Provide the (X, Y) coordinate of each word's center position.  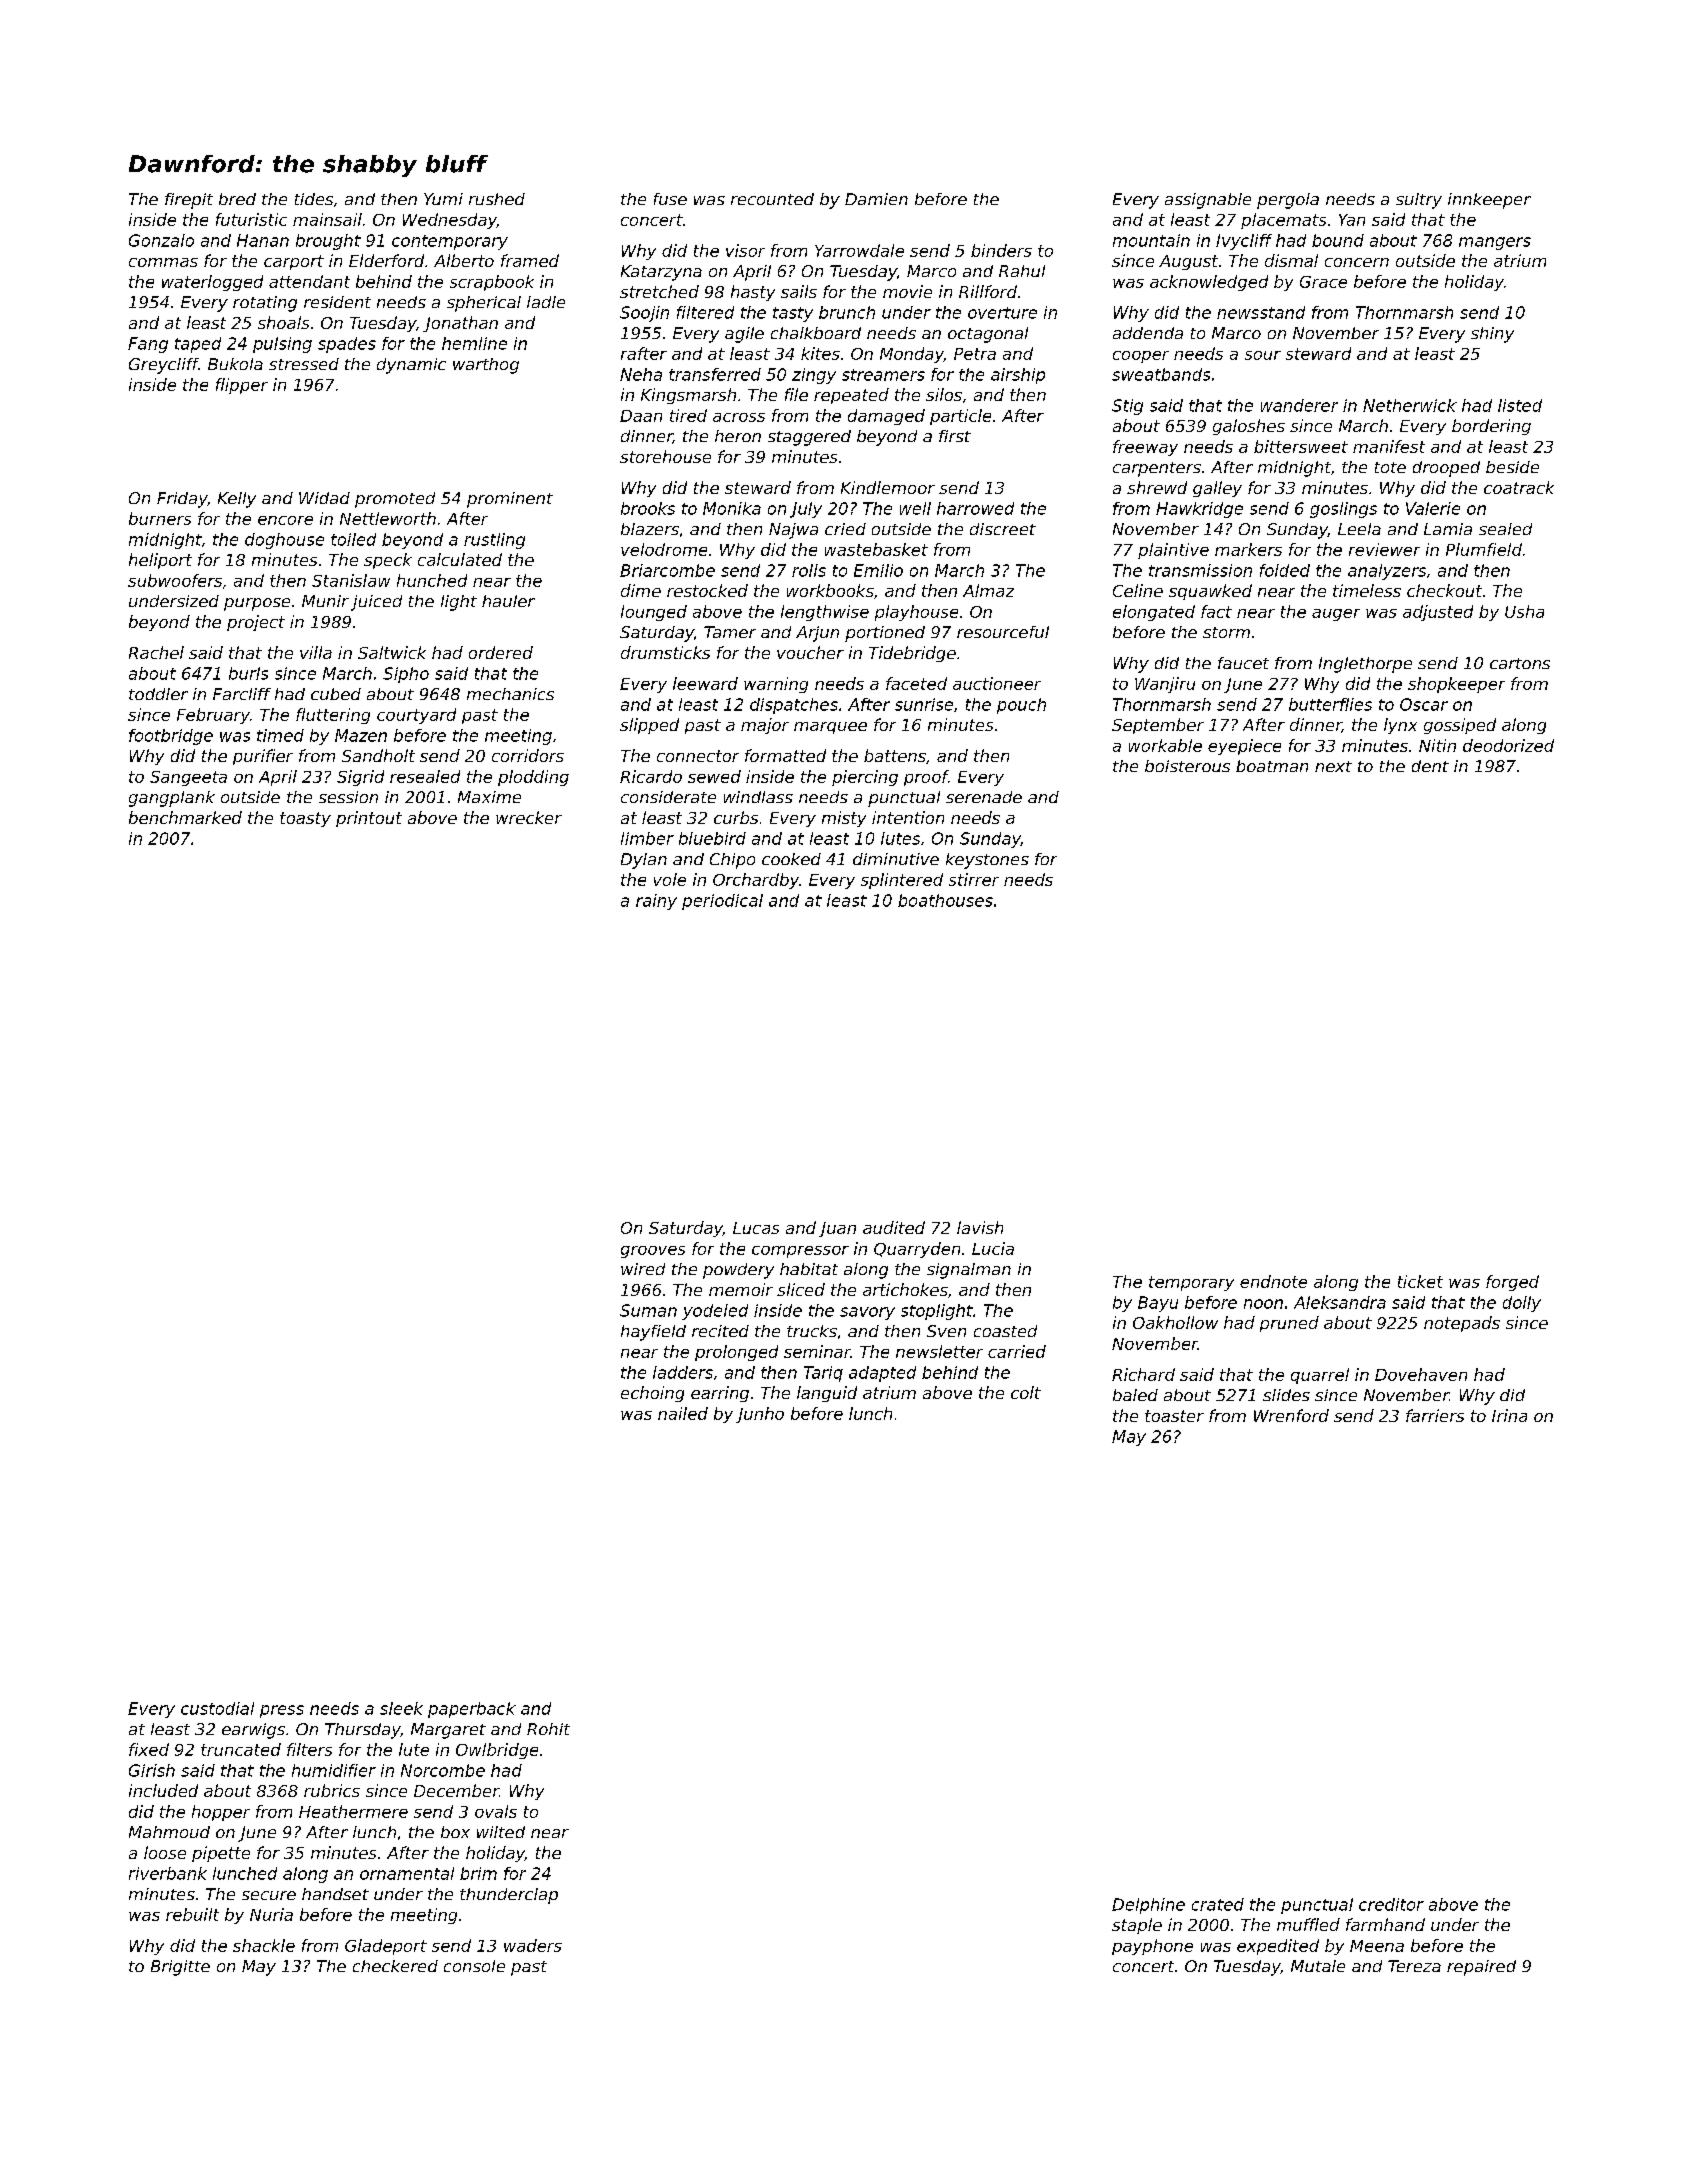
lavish (980, 1227)
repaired (1481, 1968)
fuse (670, 199)
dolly (1522, 1304)
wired (643, 1269)
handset (335, 1894)
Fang (148, 345)
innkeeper (1489, 201)
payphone (1152, 1947)
